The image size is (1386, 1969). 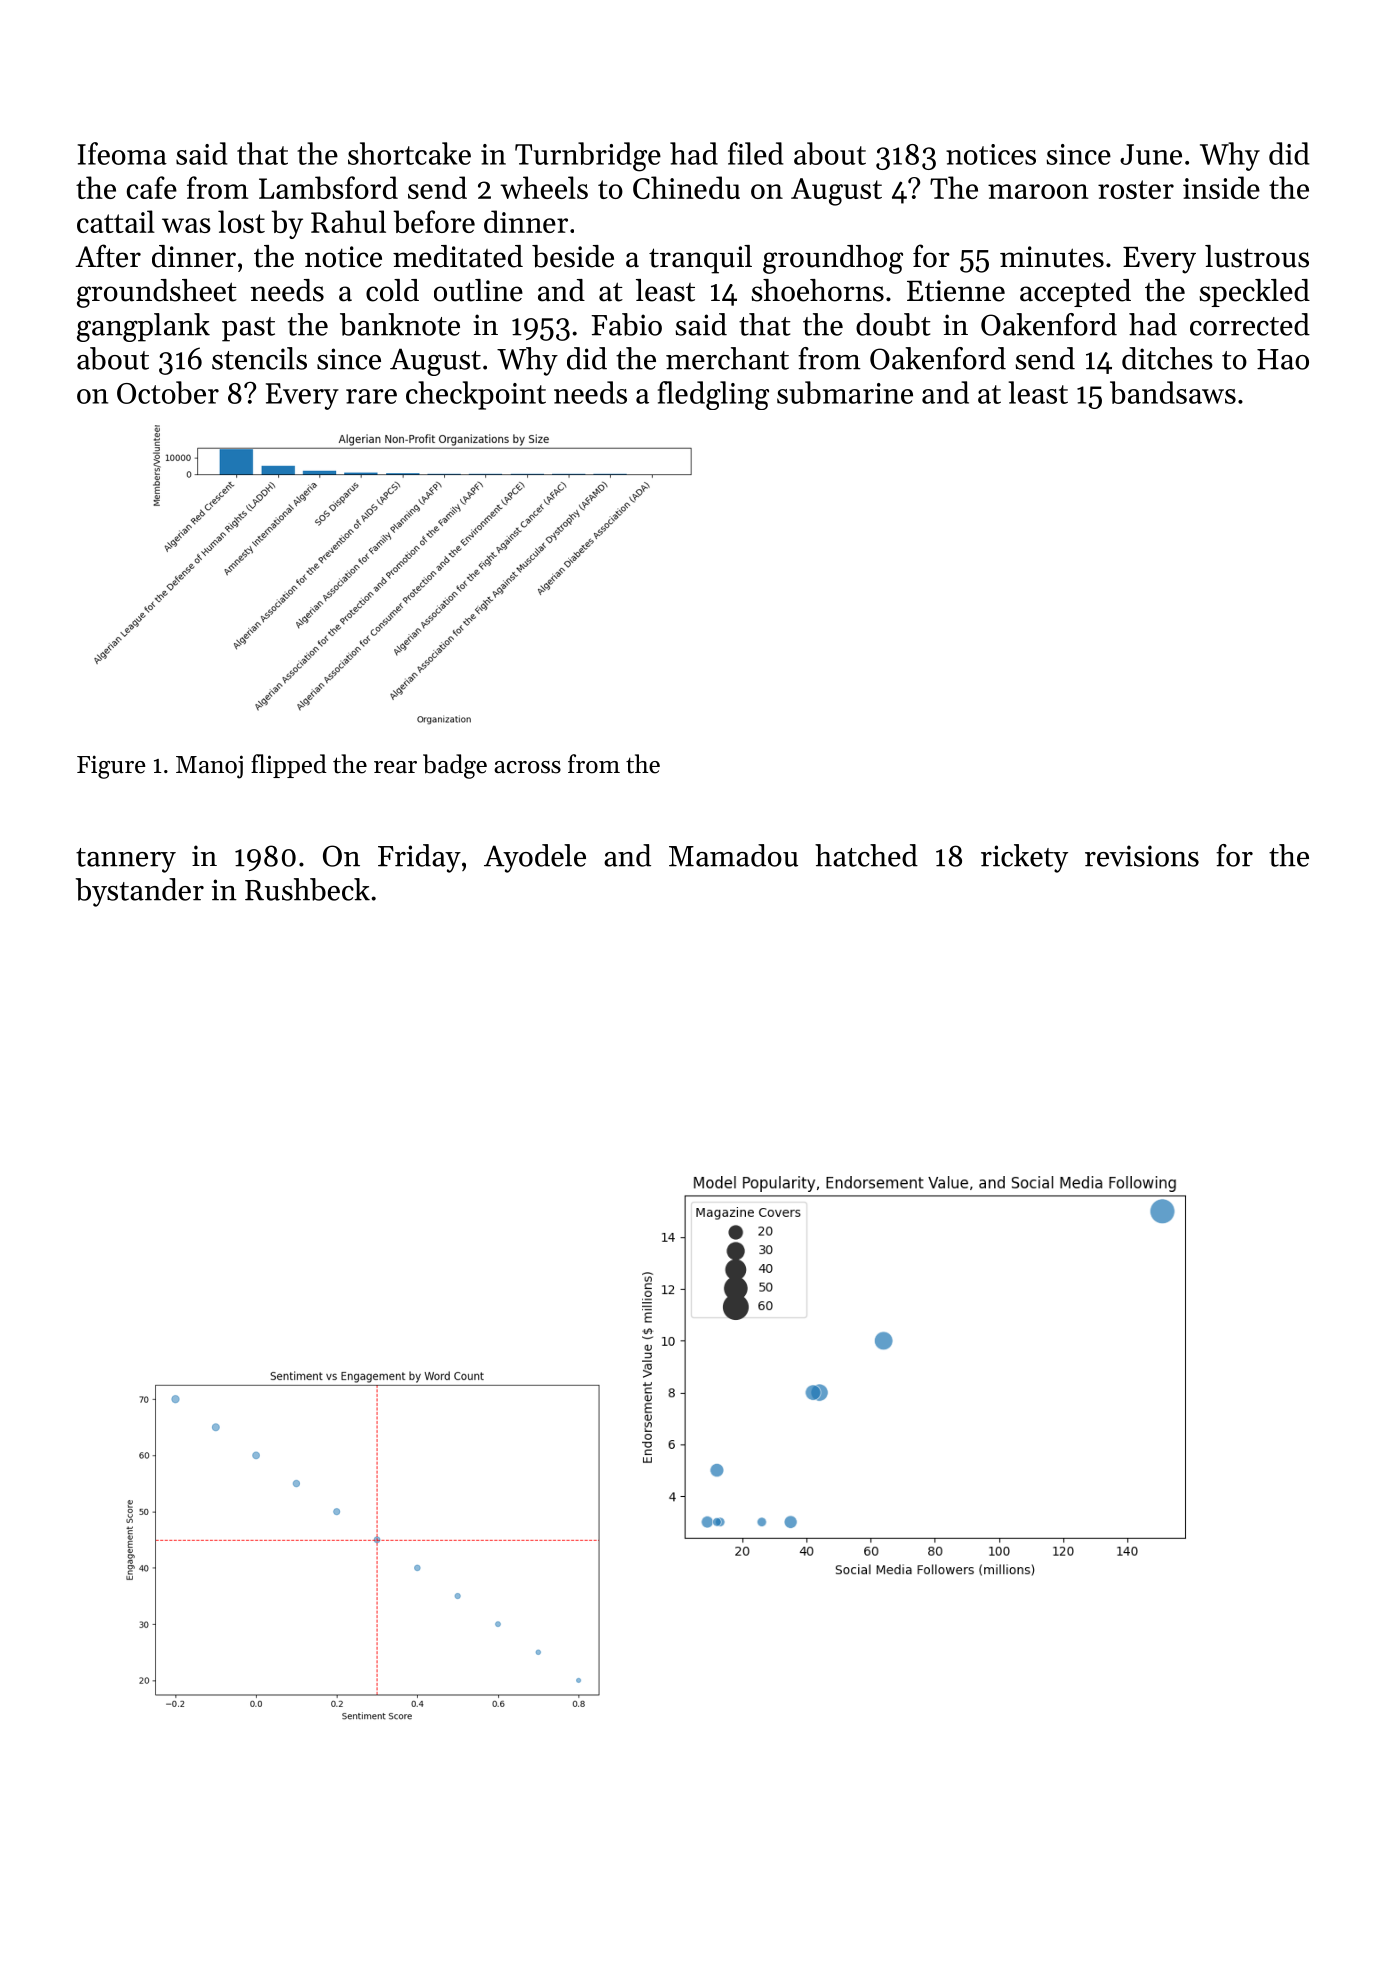 What do you see at coordinates (1221, 187) in the screenshot?
I see `inside` at bounding box center [1221, 187].
